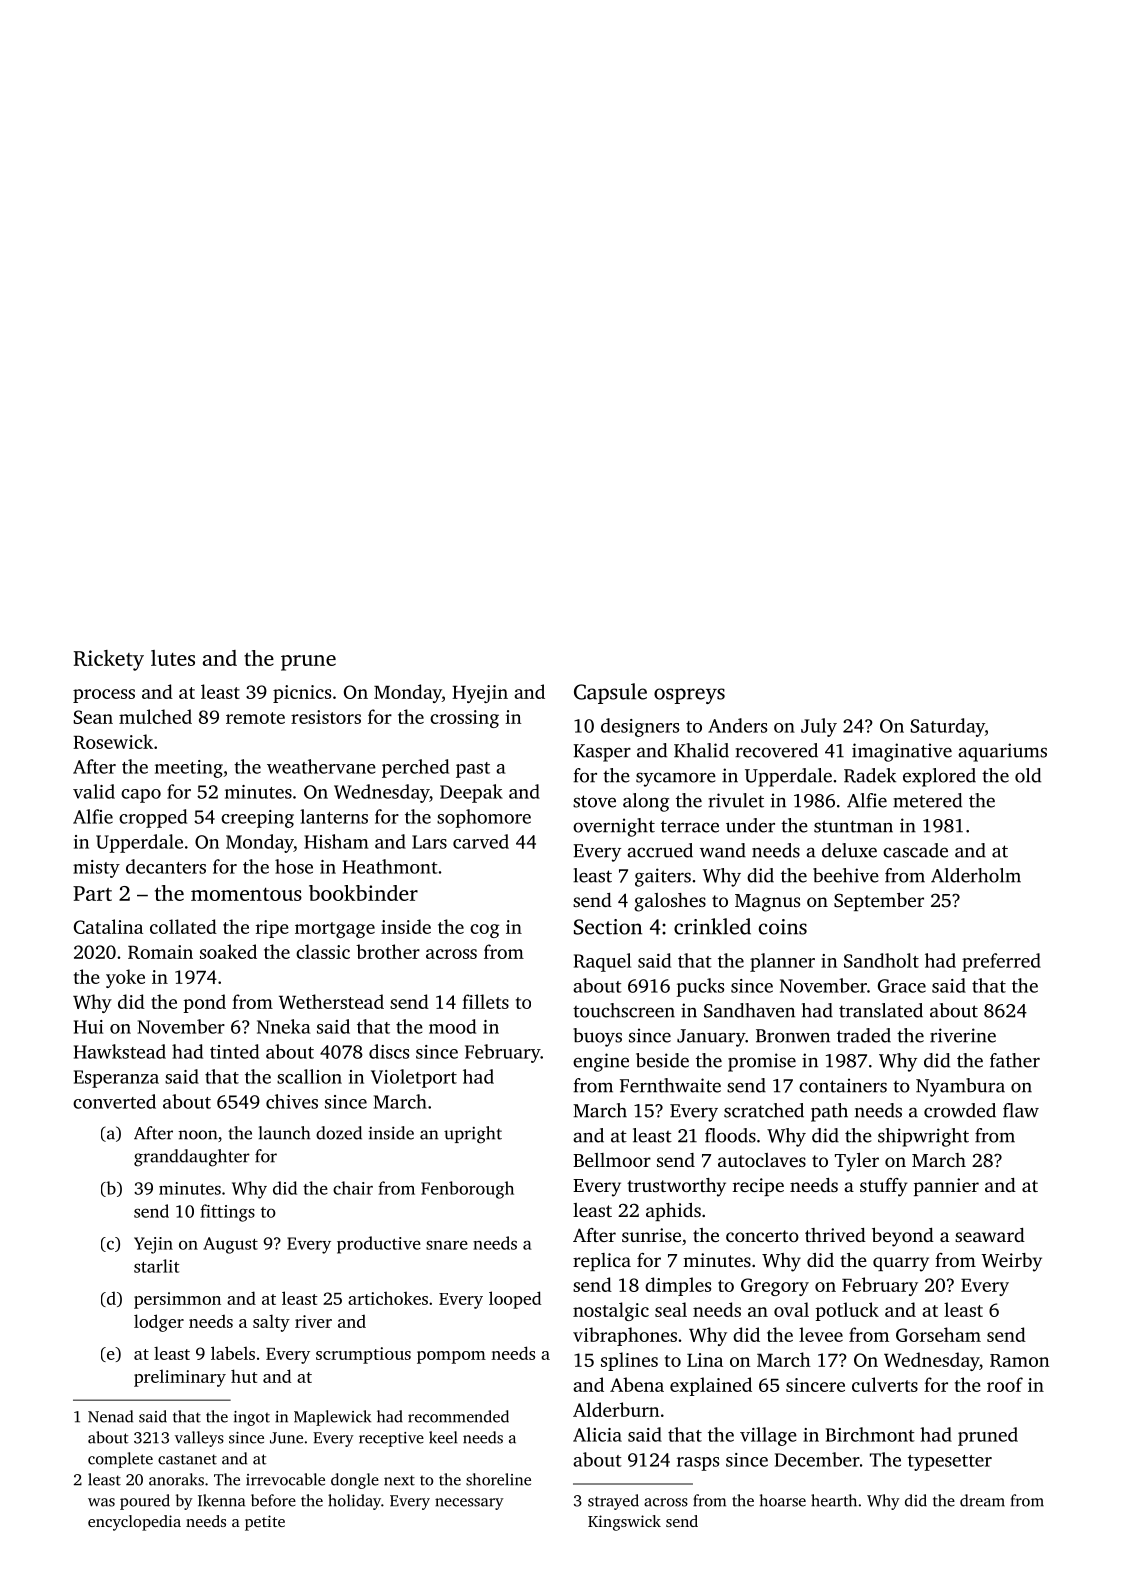 This document has width=1123, height=1589. Describe the element at coordinates (125, 978) in the document. I see `yoke` at that location.
